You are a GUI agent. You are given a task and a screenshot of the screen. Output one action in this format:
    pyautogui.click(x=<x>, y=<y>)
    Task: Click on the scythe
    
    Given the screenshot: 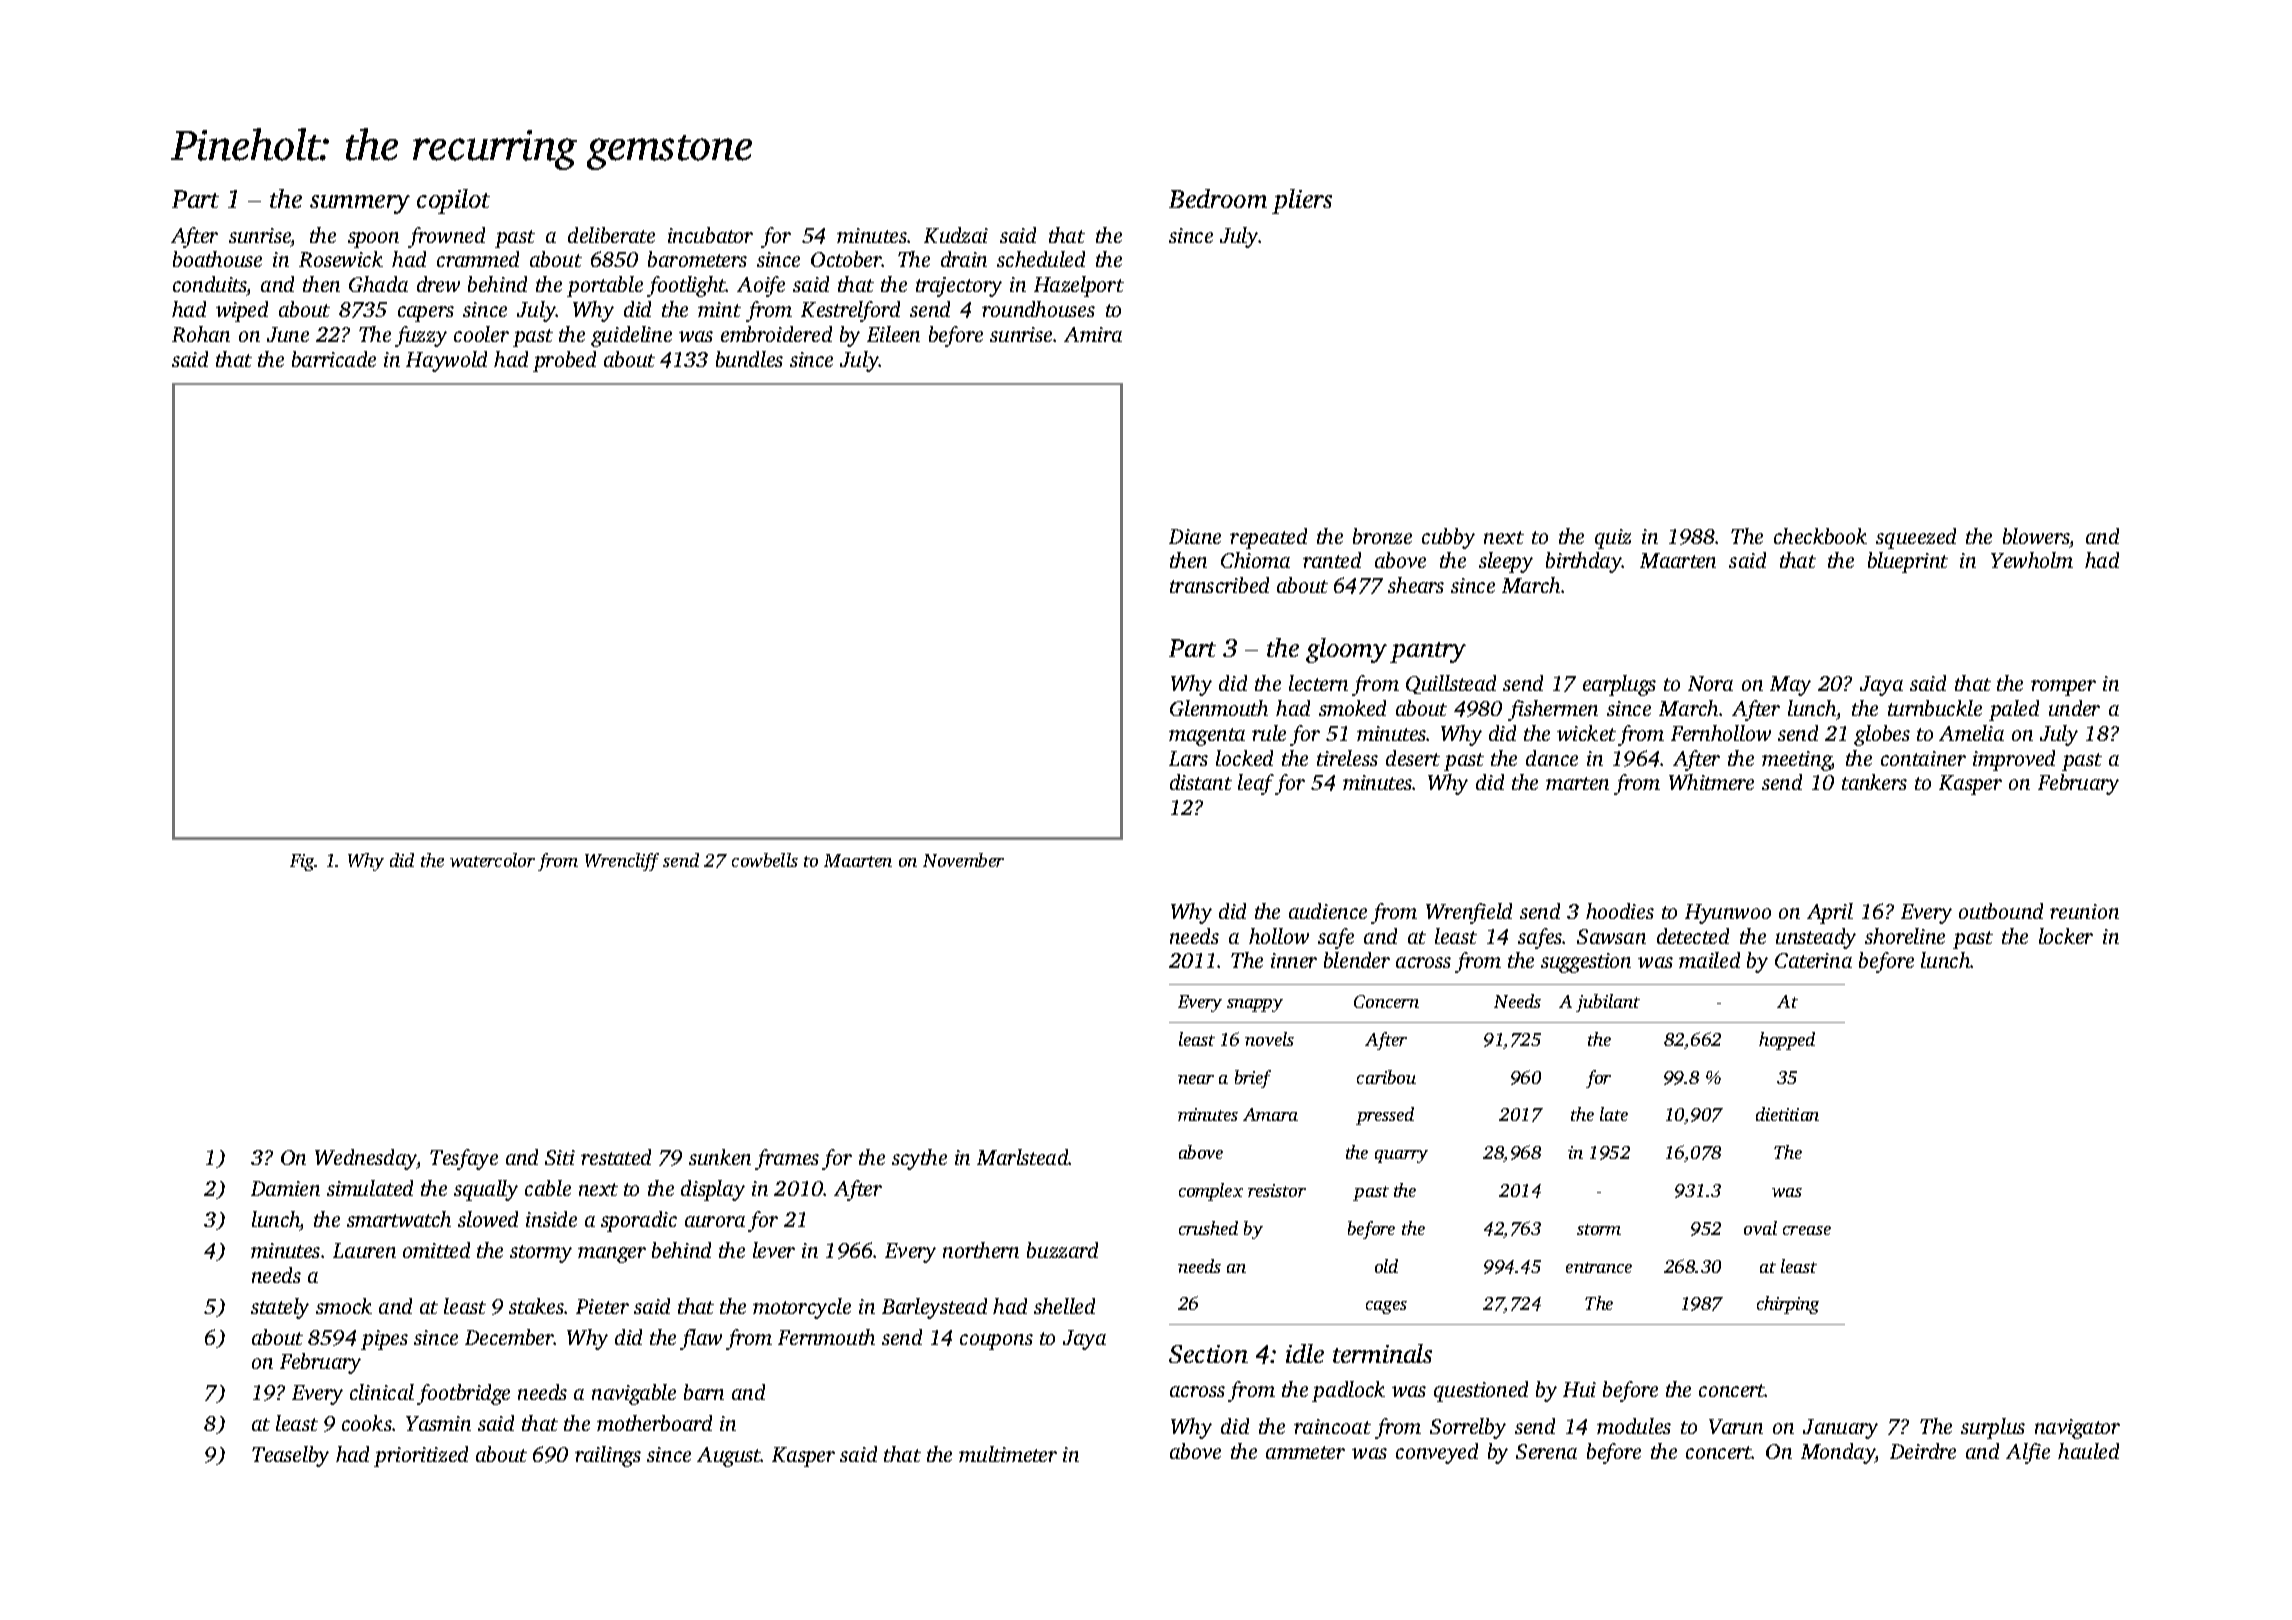 What is the action you would take?
    pyautogui.click(x=919, y=1159)
